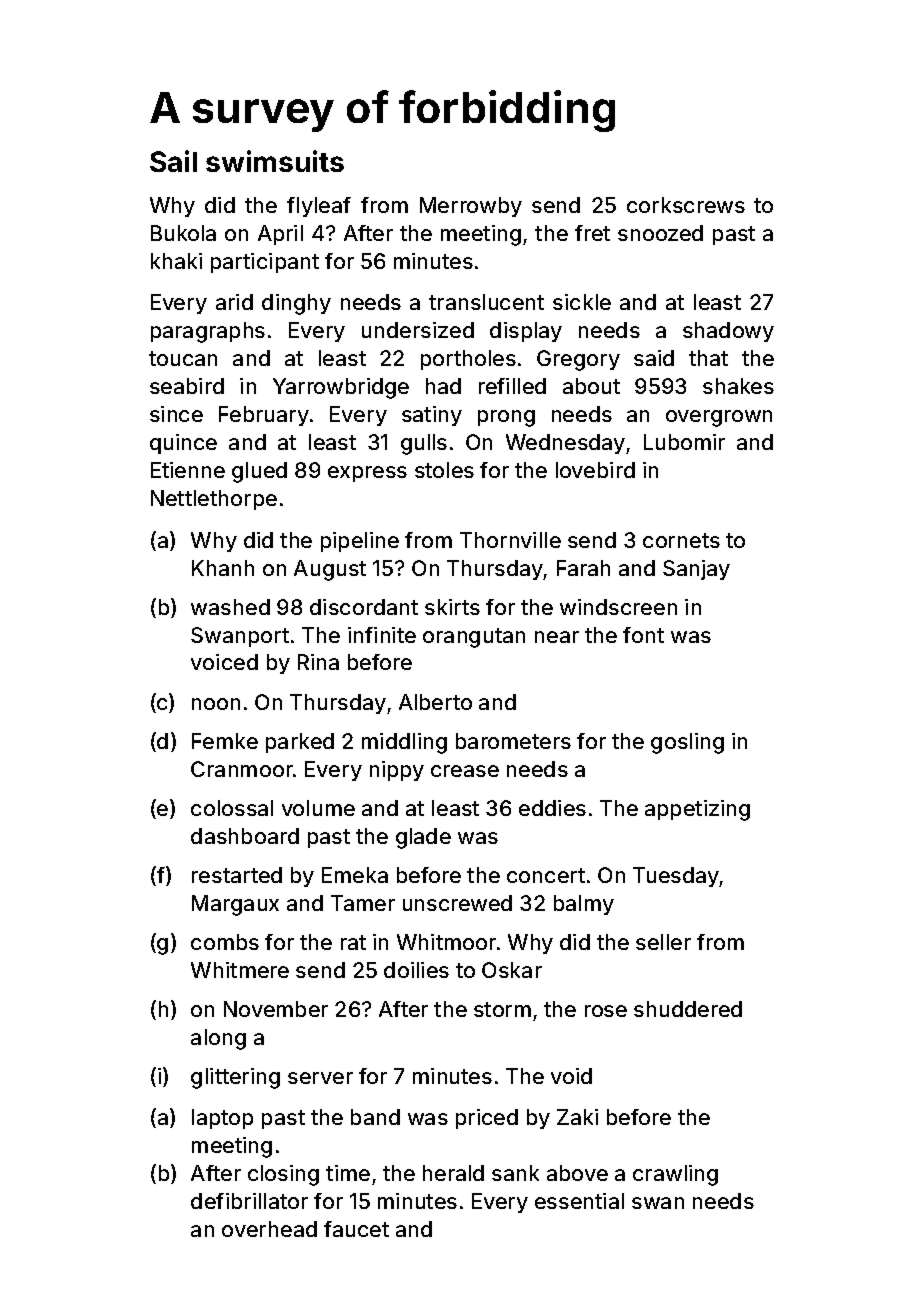  I want to click on combs, so click(225, 942).
